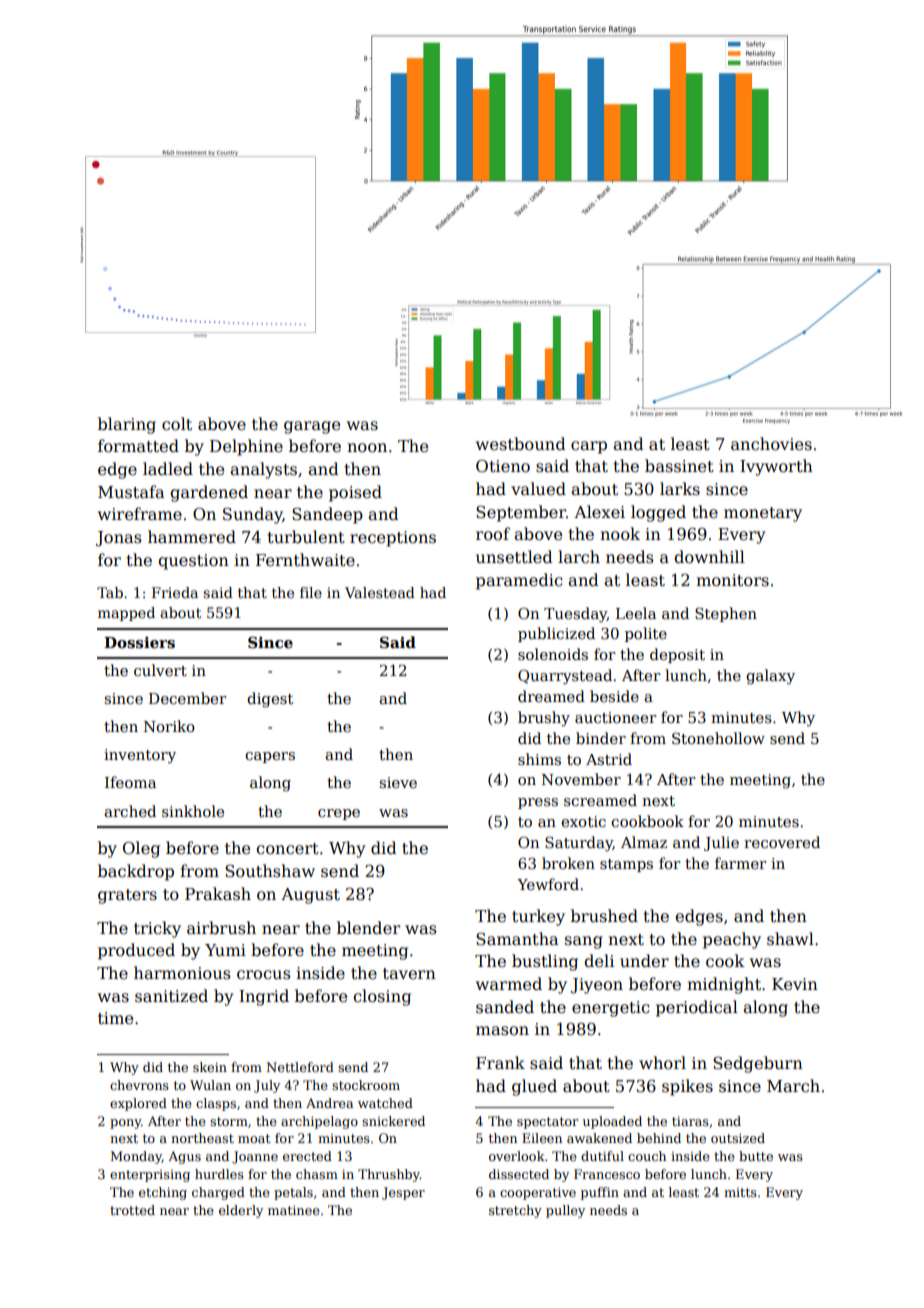  Describe the element at coordinates (150, 1176) in the screenshot. I see `enterprising` at that location.
